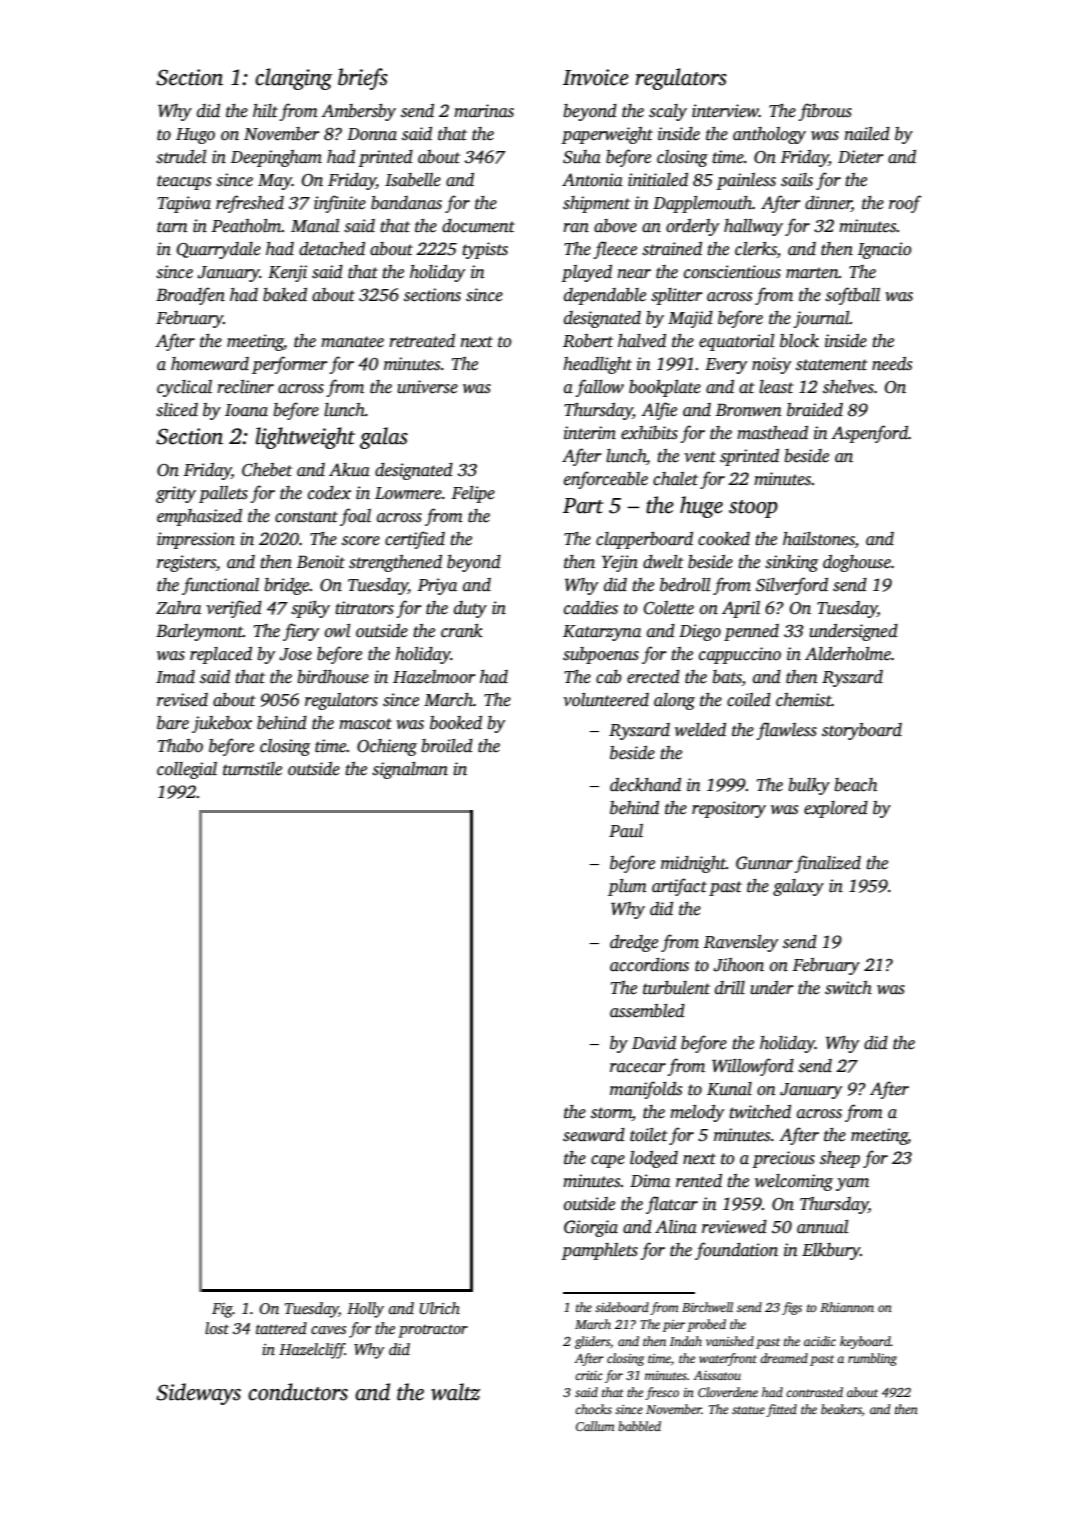  Describe the element at coordinates (772, 433) in the image. I see `masthead` at that location.
